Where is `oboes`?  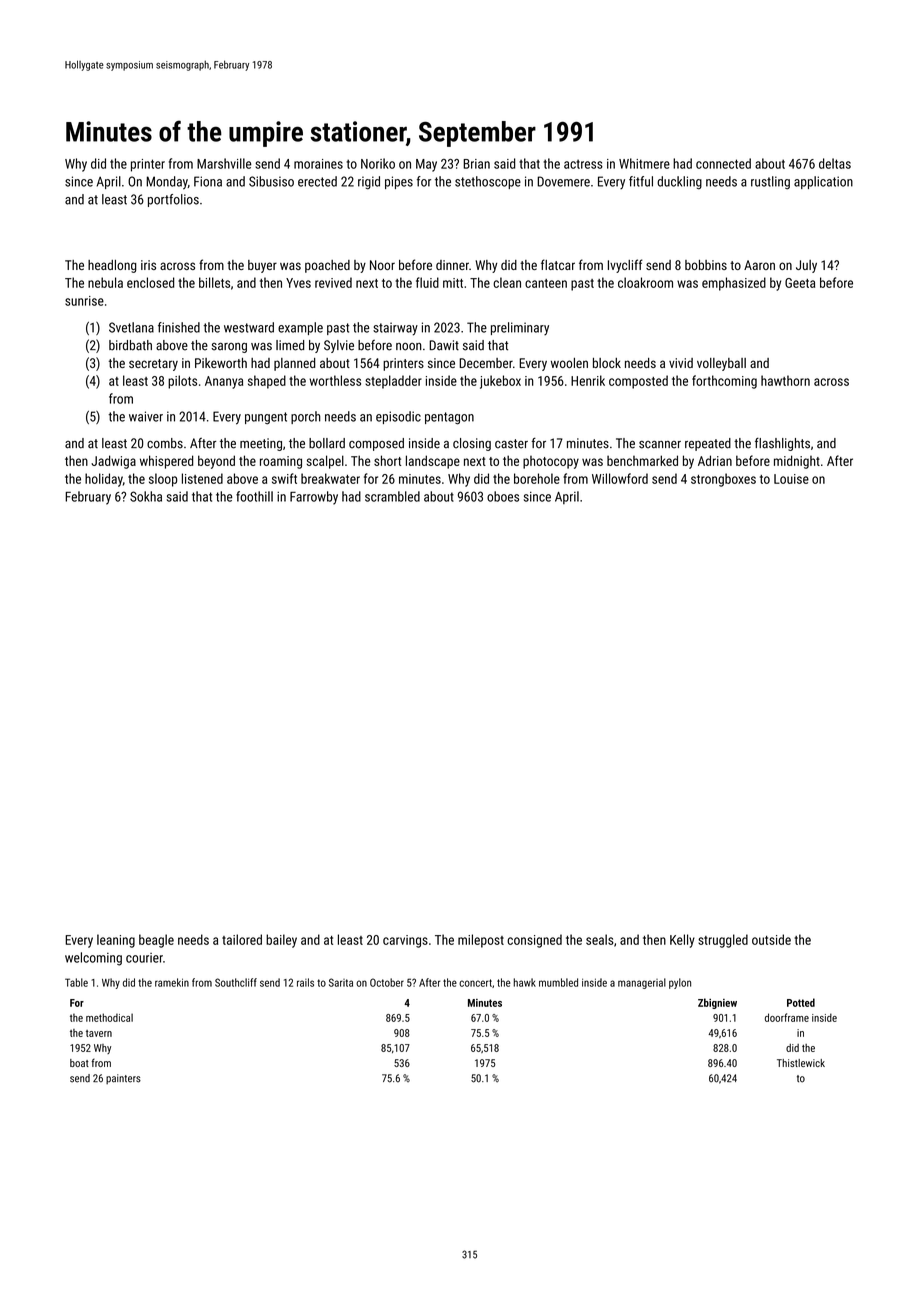
oboes is located at coordinates (503, 496).
